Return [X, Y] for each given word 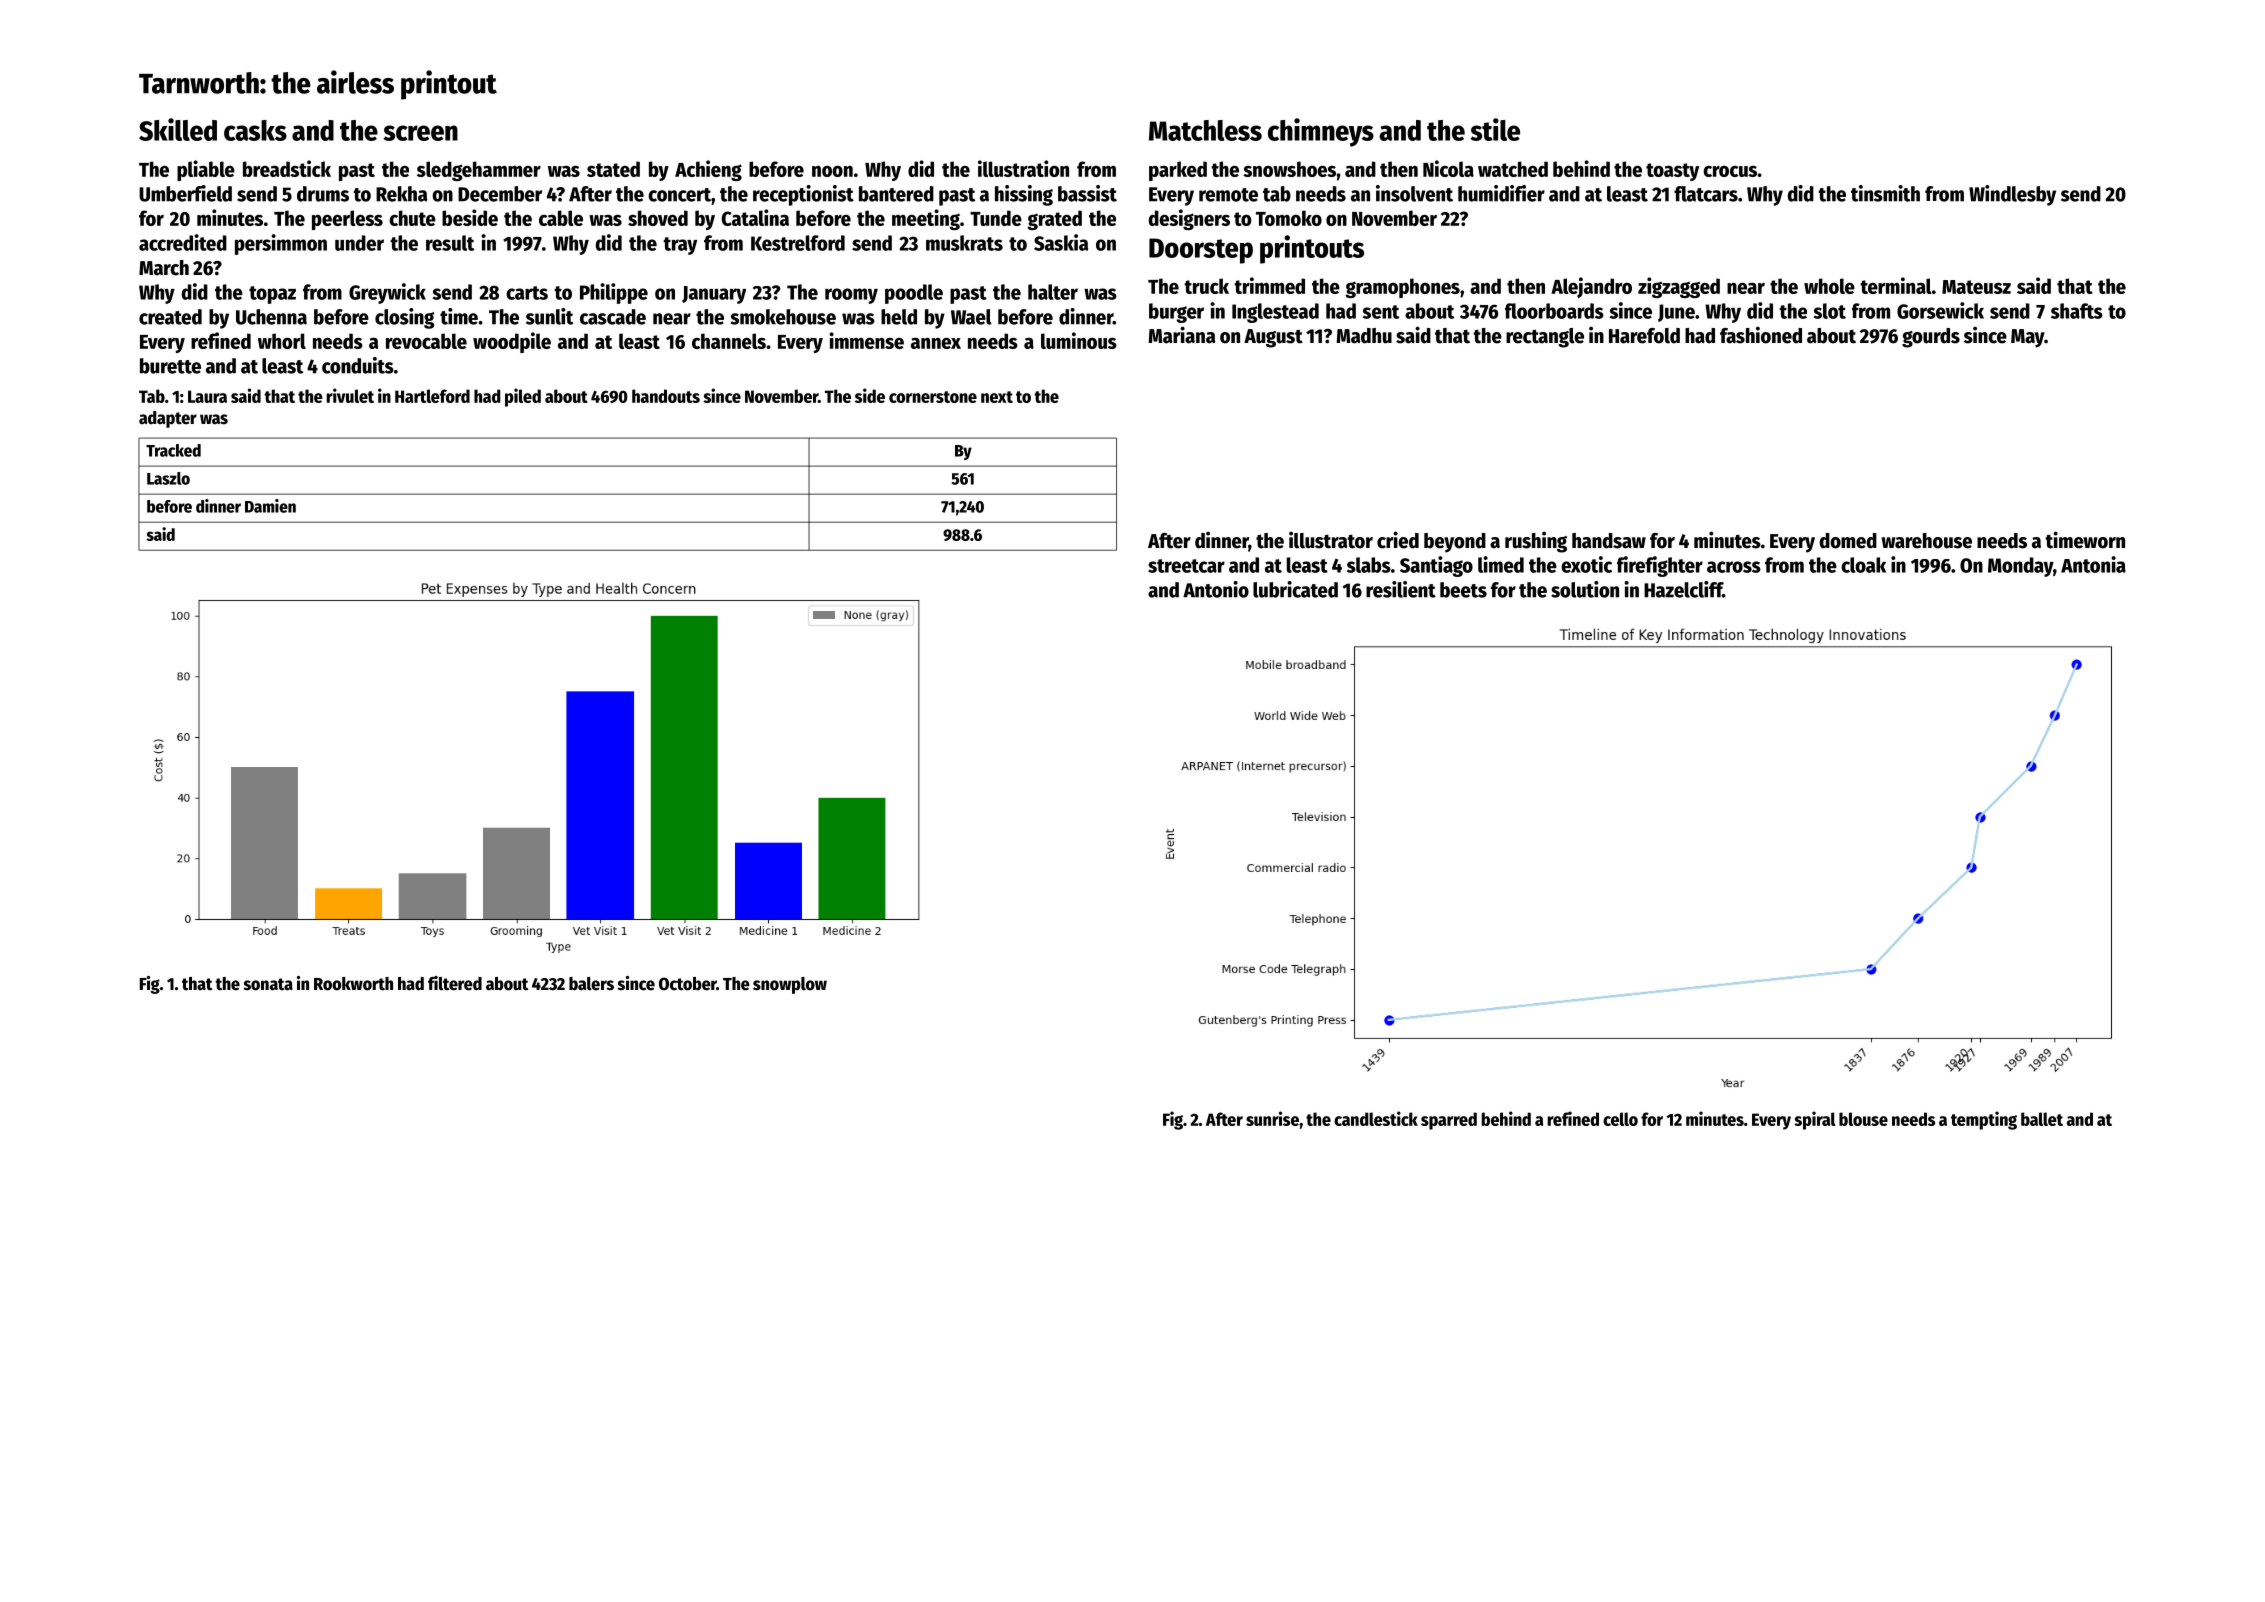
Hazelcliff [1683, 589]
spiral [1815, 1120]
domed [1848, 541]
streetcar [1186, 566]
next [997, 397]
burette [170, 366]
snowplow [790, 985]
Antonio [1216, 589]
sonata [268, 984]
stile [1495, 129]
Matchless [1205, 130]
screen [420, 133]
